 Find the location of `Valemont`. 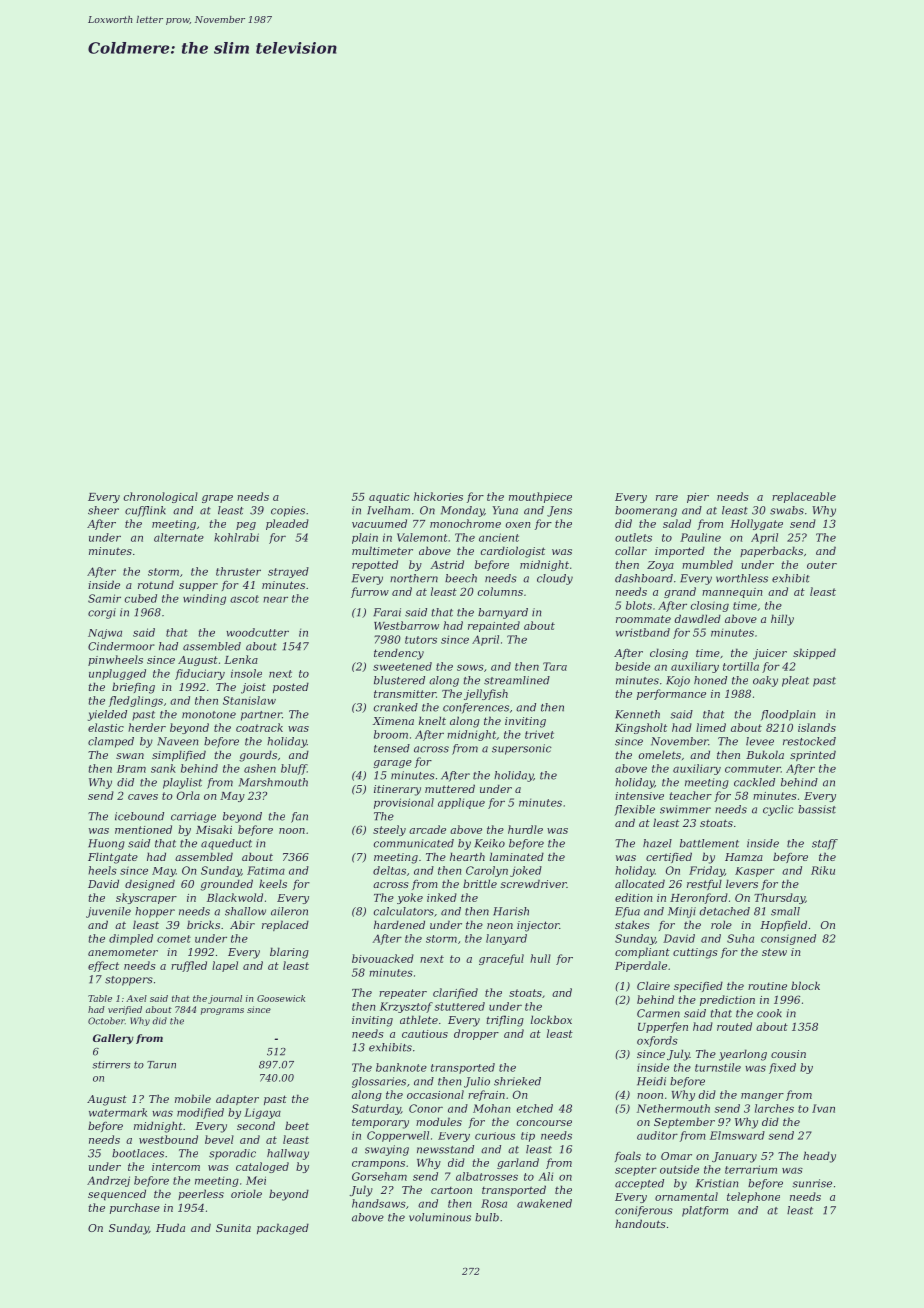

Valemont is located at coordinates (422, 537).
